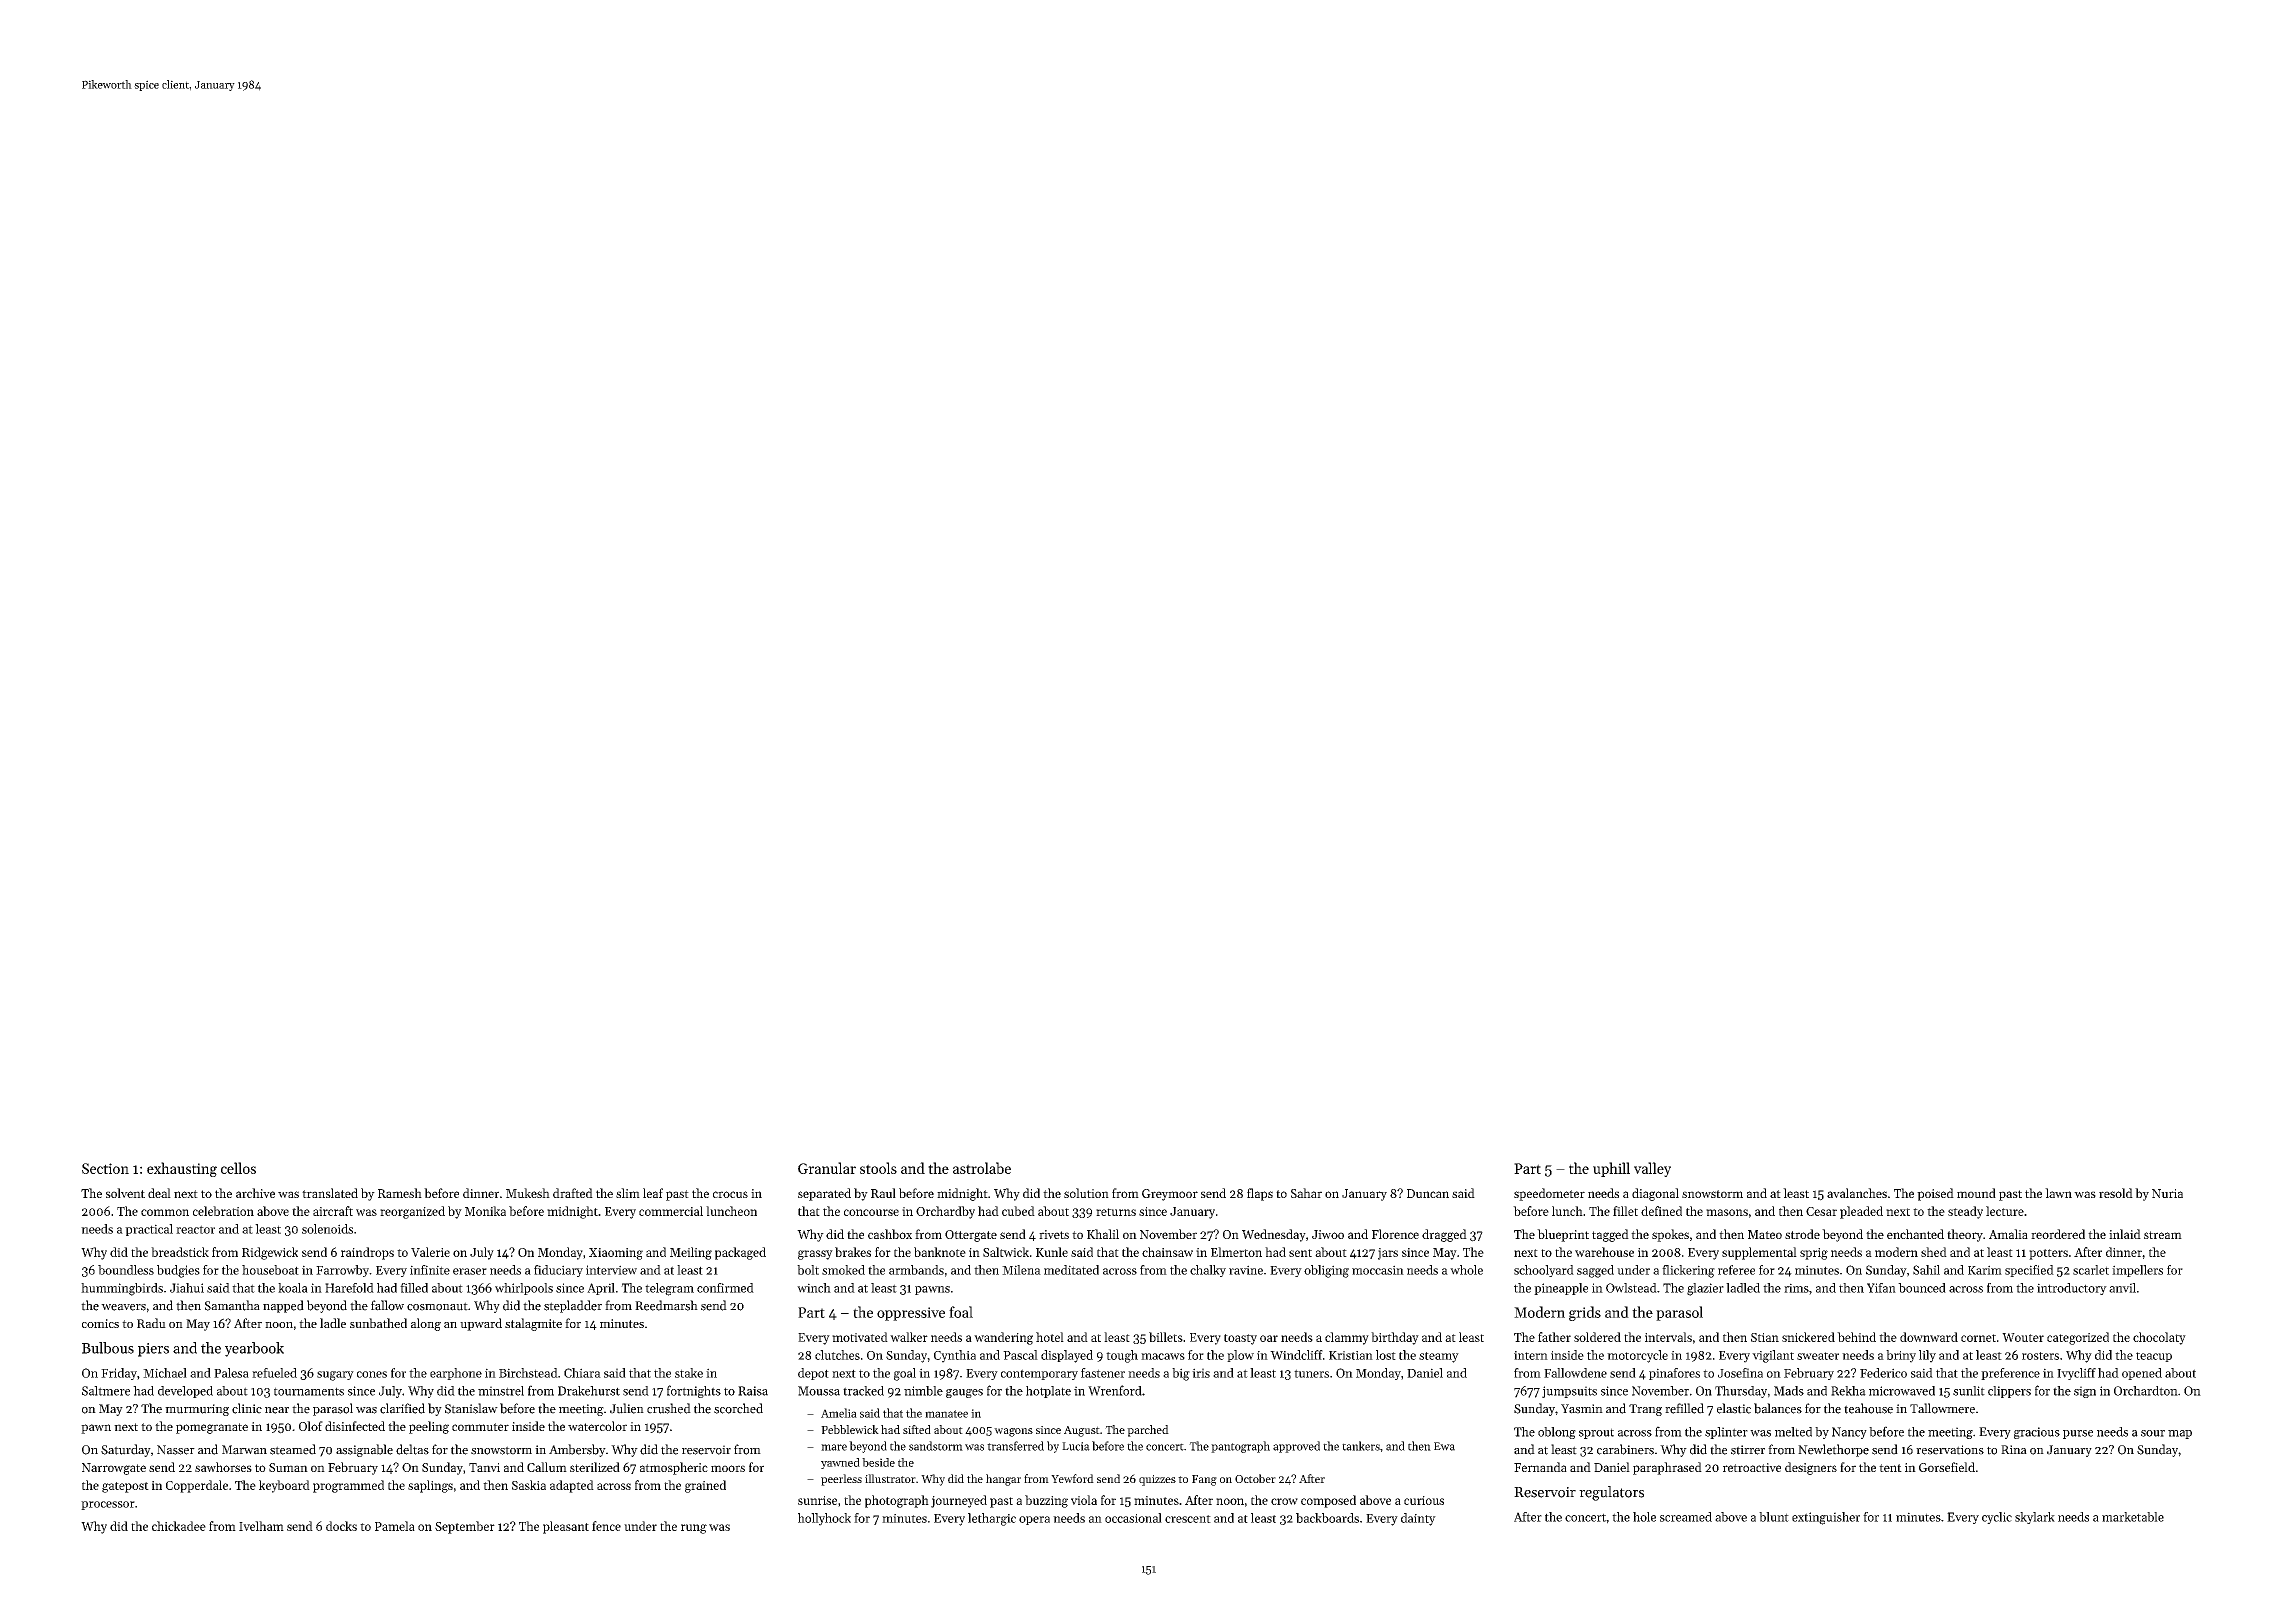  Describe the element at coordinates (1569, 1392) in the image. I see `jumpsuits` at that location.
